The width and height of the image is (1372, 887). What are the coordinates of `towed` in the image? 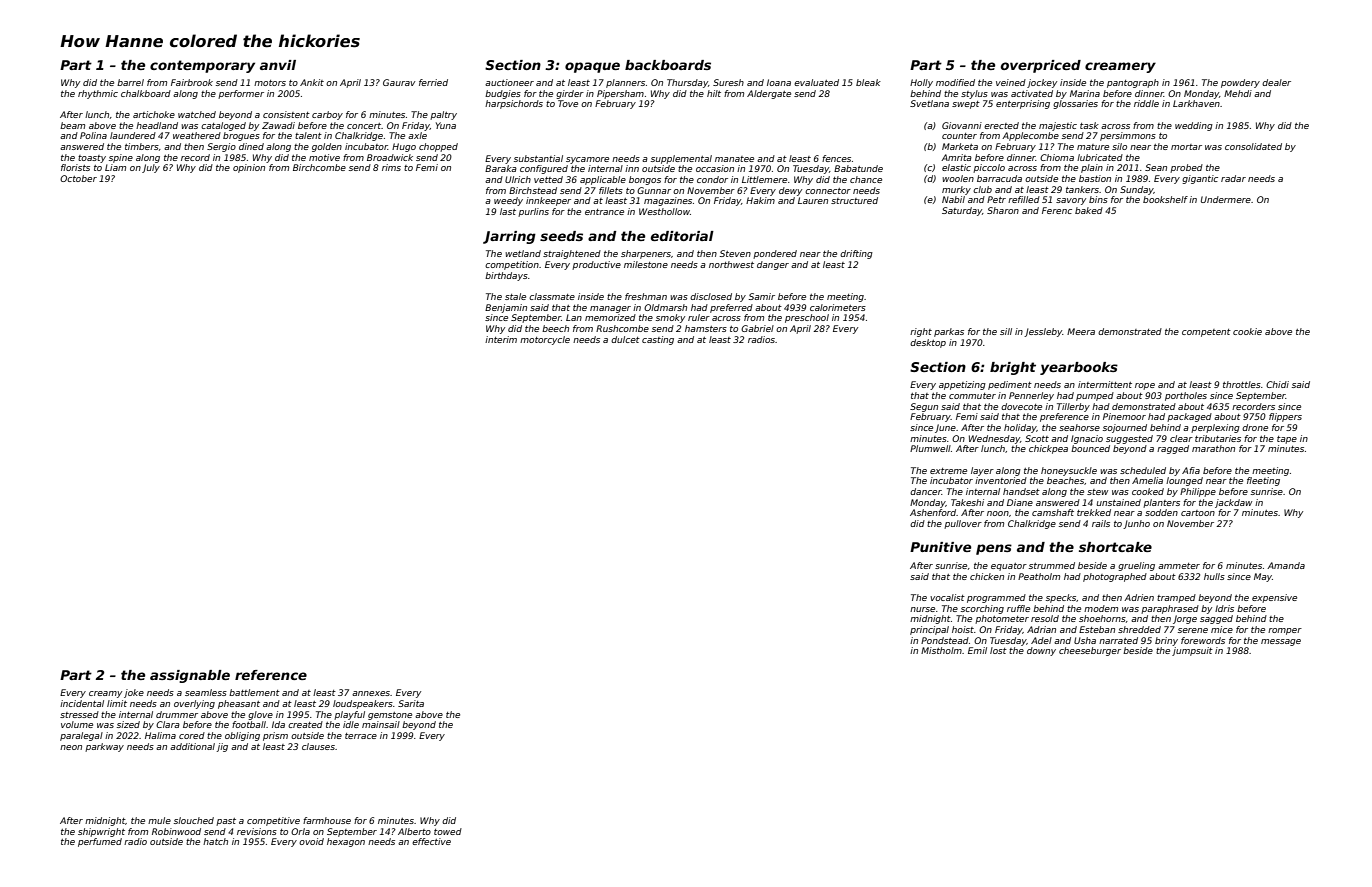 It's located at (448, 831).
